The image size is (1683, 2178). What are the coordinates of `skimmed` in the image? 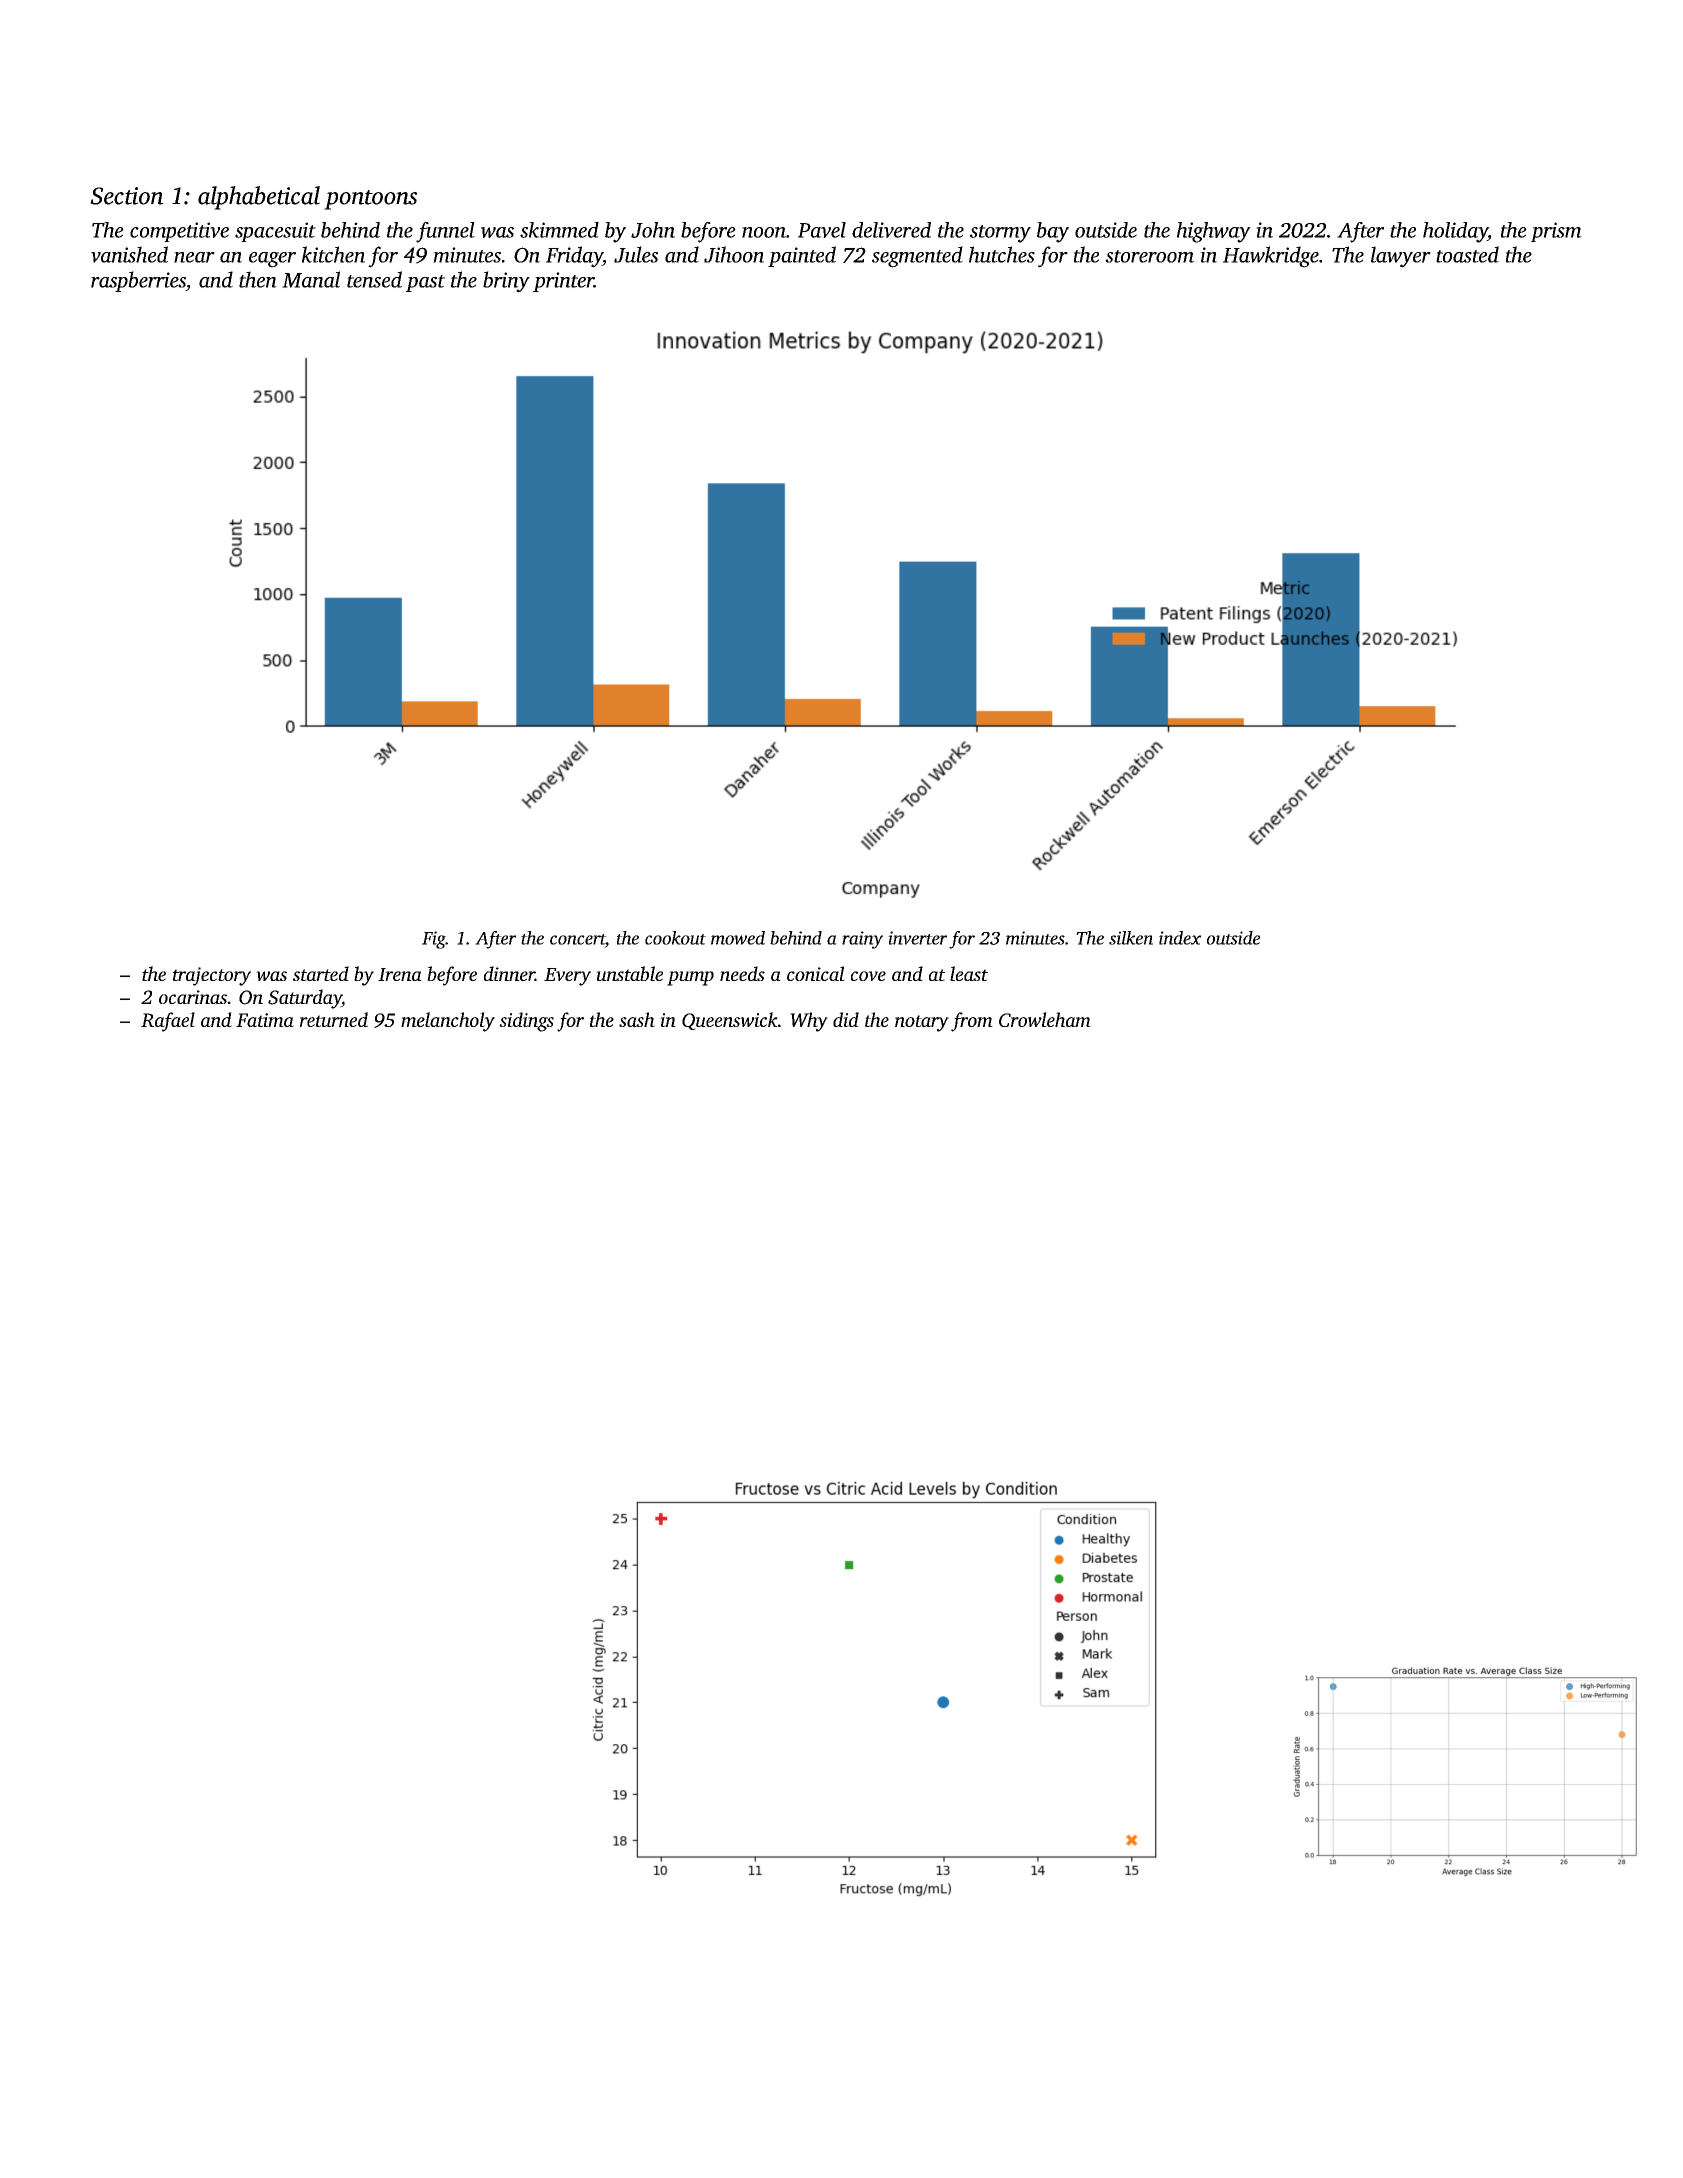 It's located at (559, 230).
